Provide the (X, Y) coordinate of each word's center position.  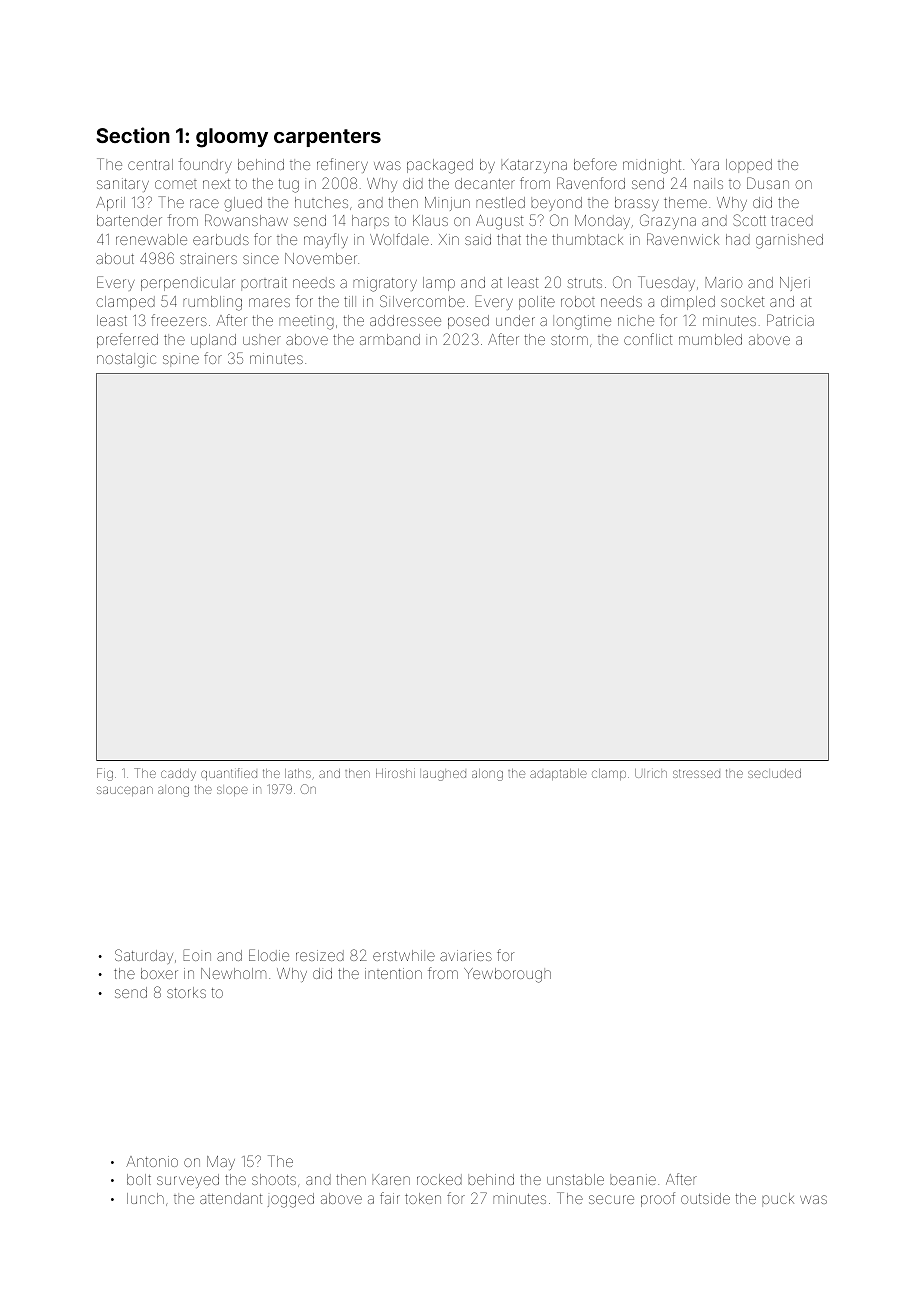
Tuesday (666, 283)
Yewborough (507, 975)
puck (778, 1200)
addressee (405, 320)
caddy (178, 775)
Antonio (152, 1161)
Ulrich (651, 773)
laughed (444, 775)
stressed (696, 773)
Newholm (233, 973)
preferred (127, 340)
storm (569, 340)
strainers (208, 258)
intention (393, 973)
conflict (648, 339)
